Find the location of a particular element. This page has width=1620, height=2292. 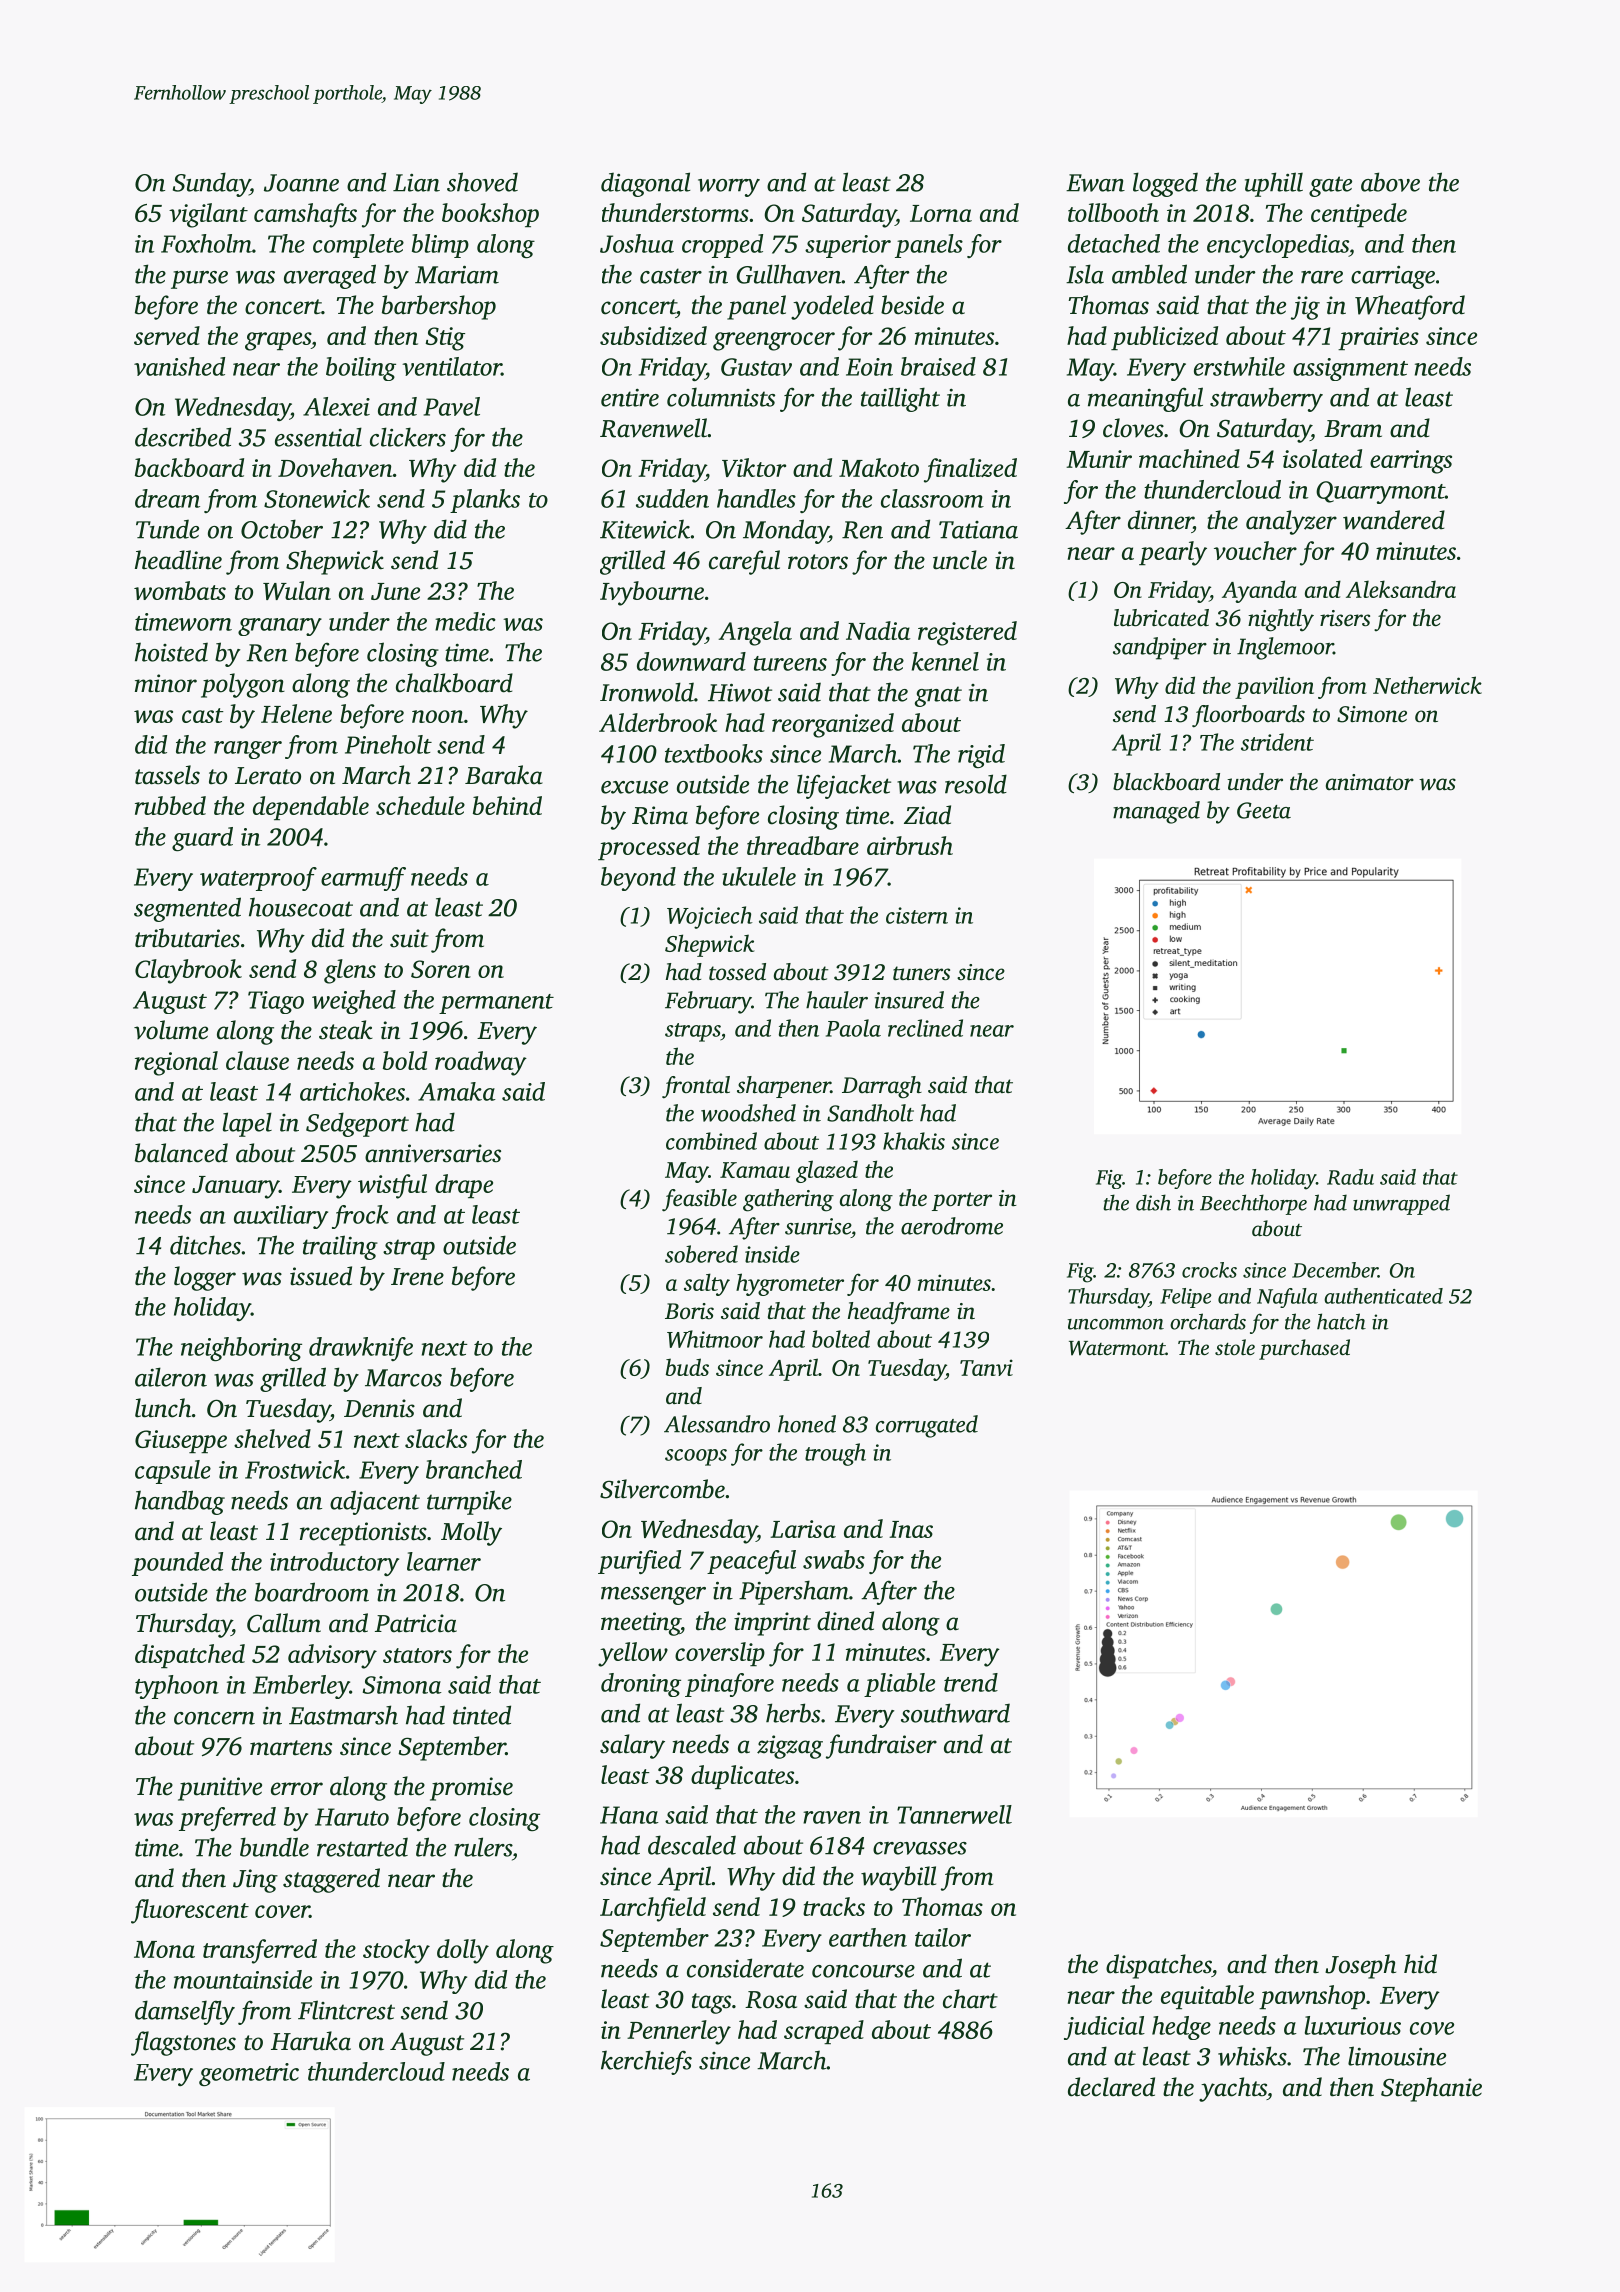

scoops is located at coordinates (696, 1457).
